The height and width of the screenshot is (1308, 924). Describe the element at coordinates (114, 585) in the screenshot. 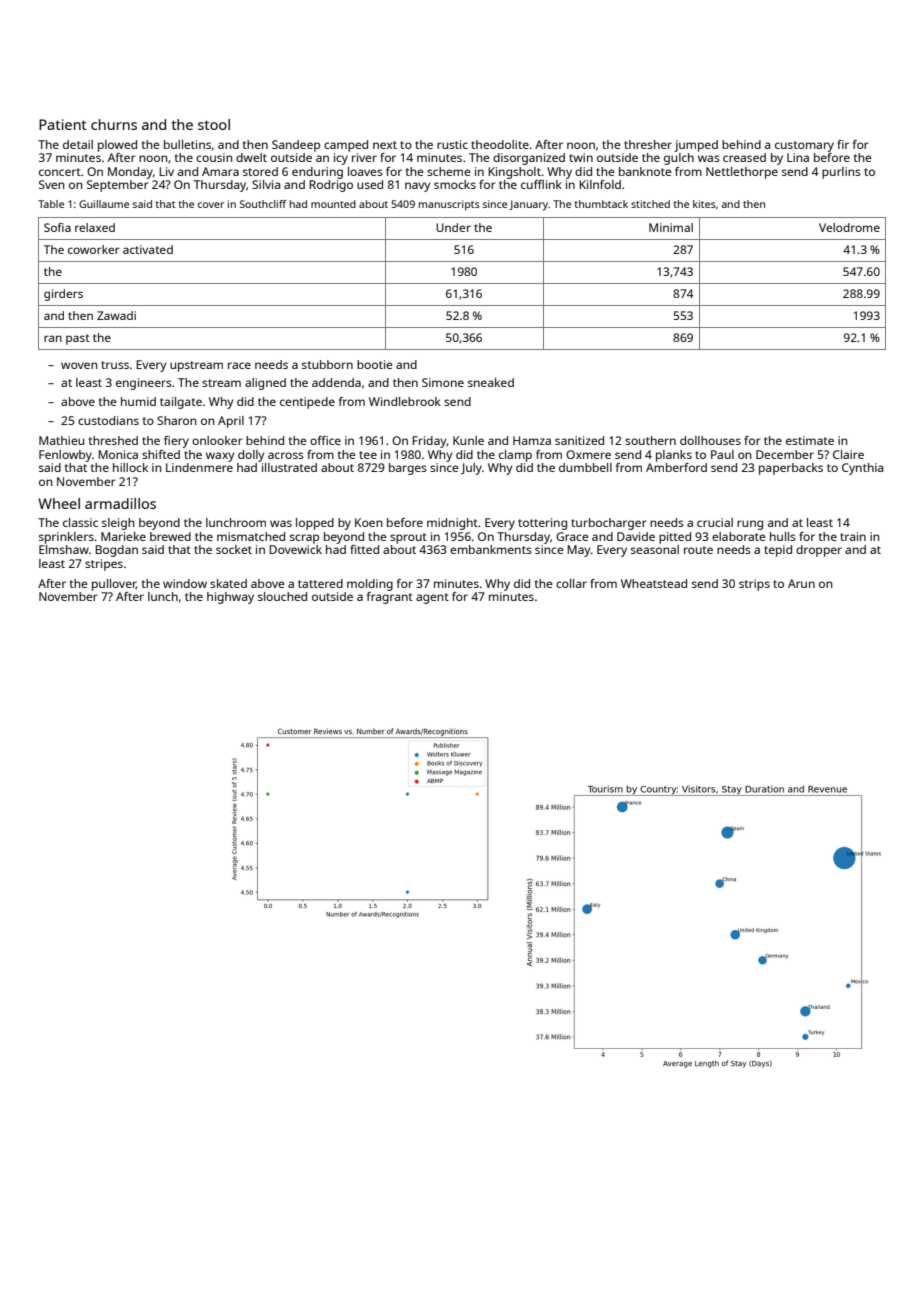

I see `pullover` at that location.
